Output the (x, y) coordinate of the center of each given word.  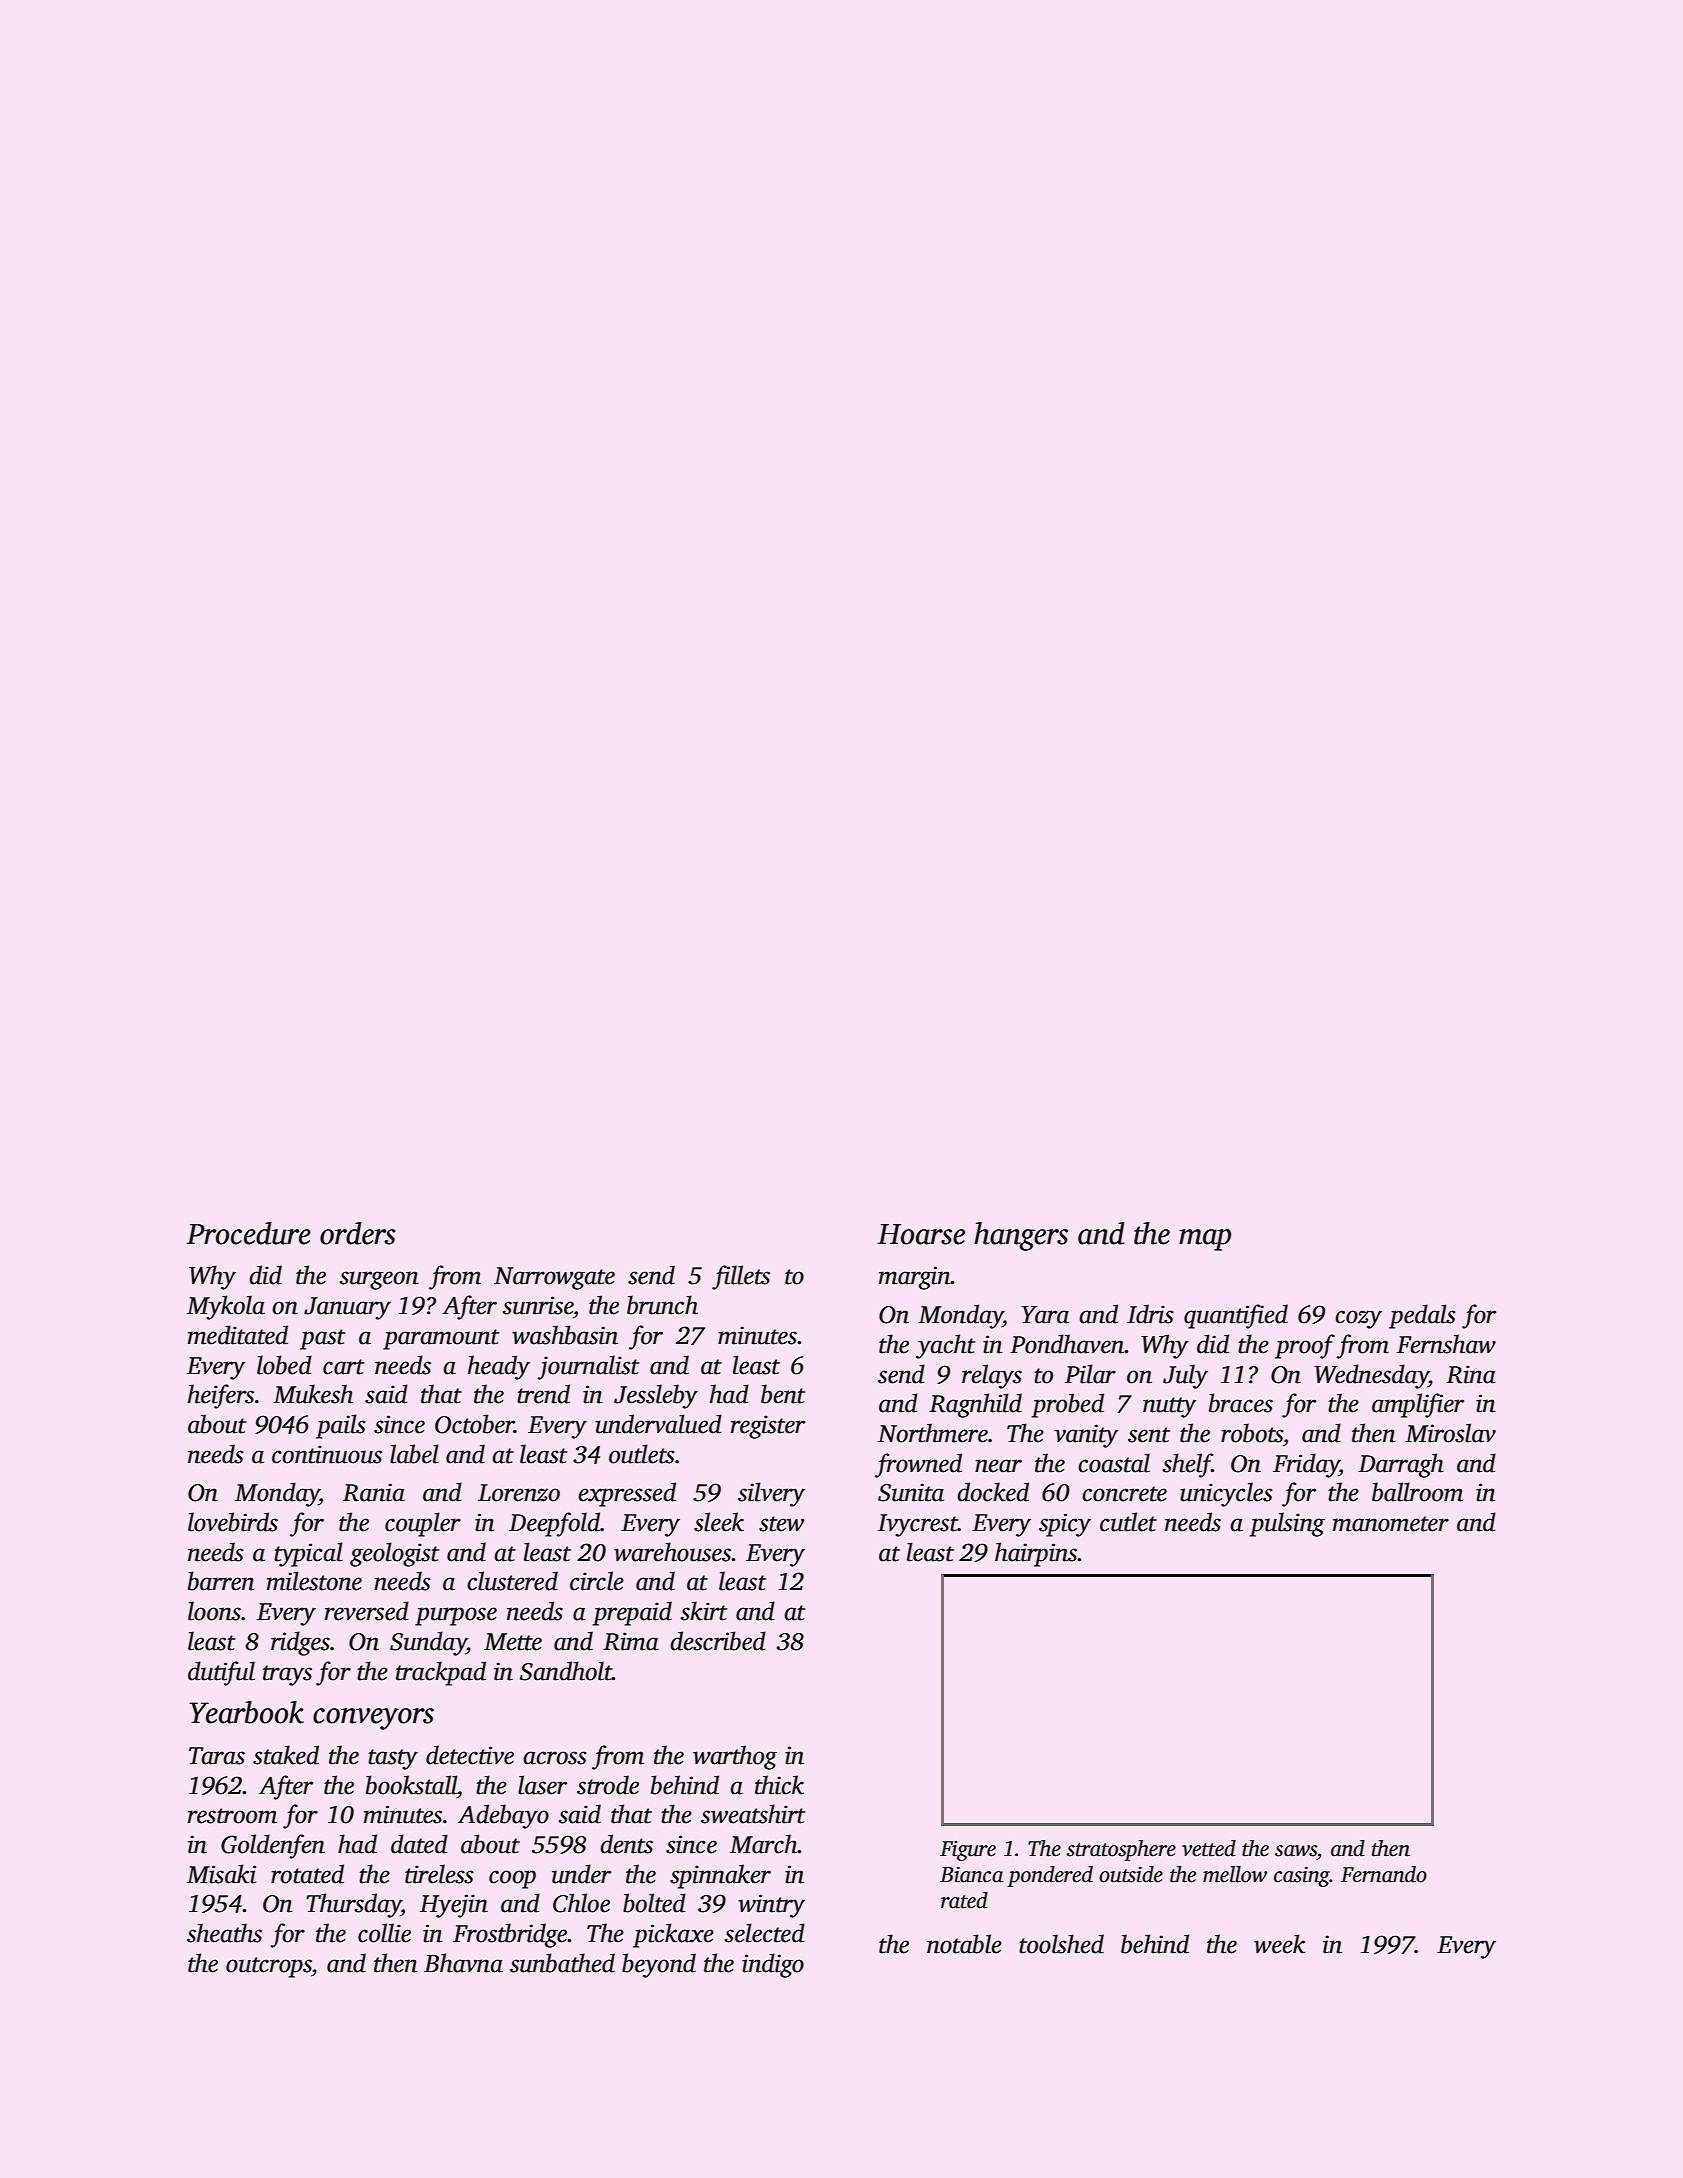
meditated (238, 1335)
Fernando (1384, 1874)
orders (358, 1233)
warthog (735, 1757)
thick (779, 1785)
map (1205, 1240)
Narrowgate (554, 1278)
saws (1296, 1851)
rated (964, 1900)
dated (419, 1844)
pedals (1422, 1316)
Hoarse (921, 1234)
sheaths (224, 1933)
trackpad (441, 1673)
